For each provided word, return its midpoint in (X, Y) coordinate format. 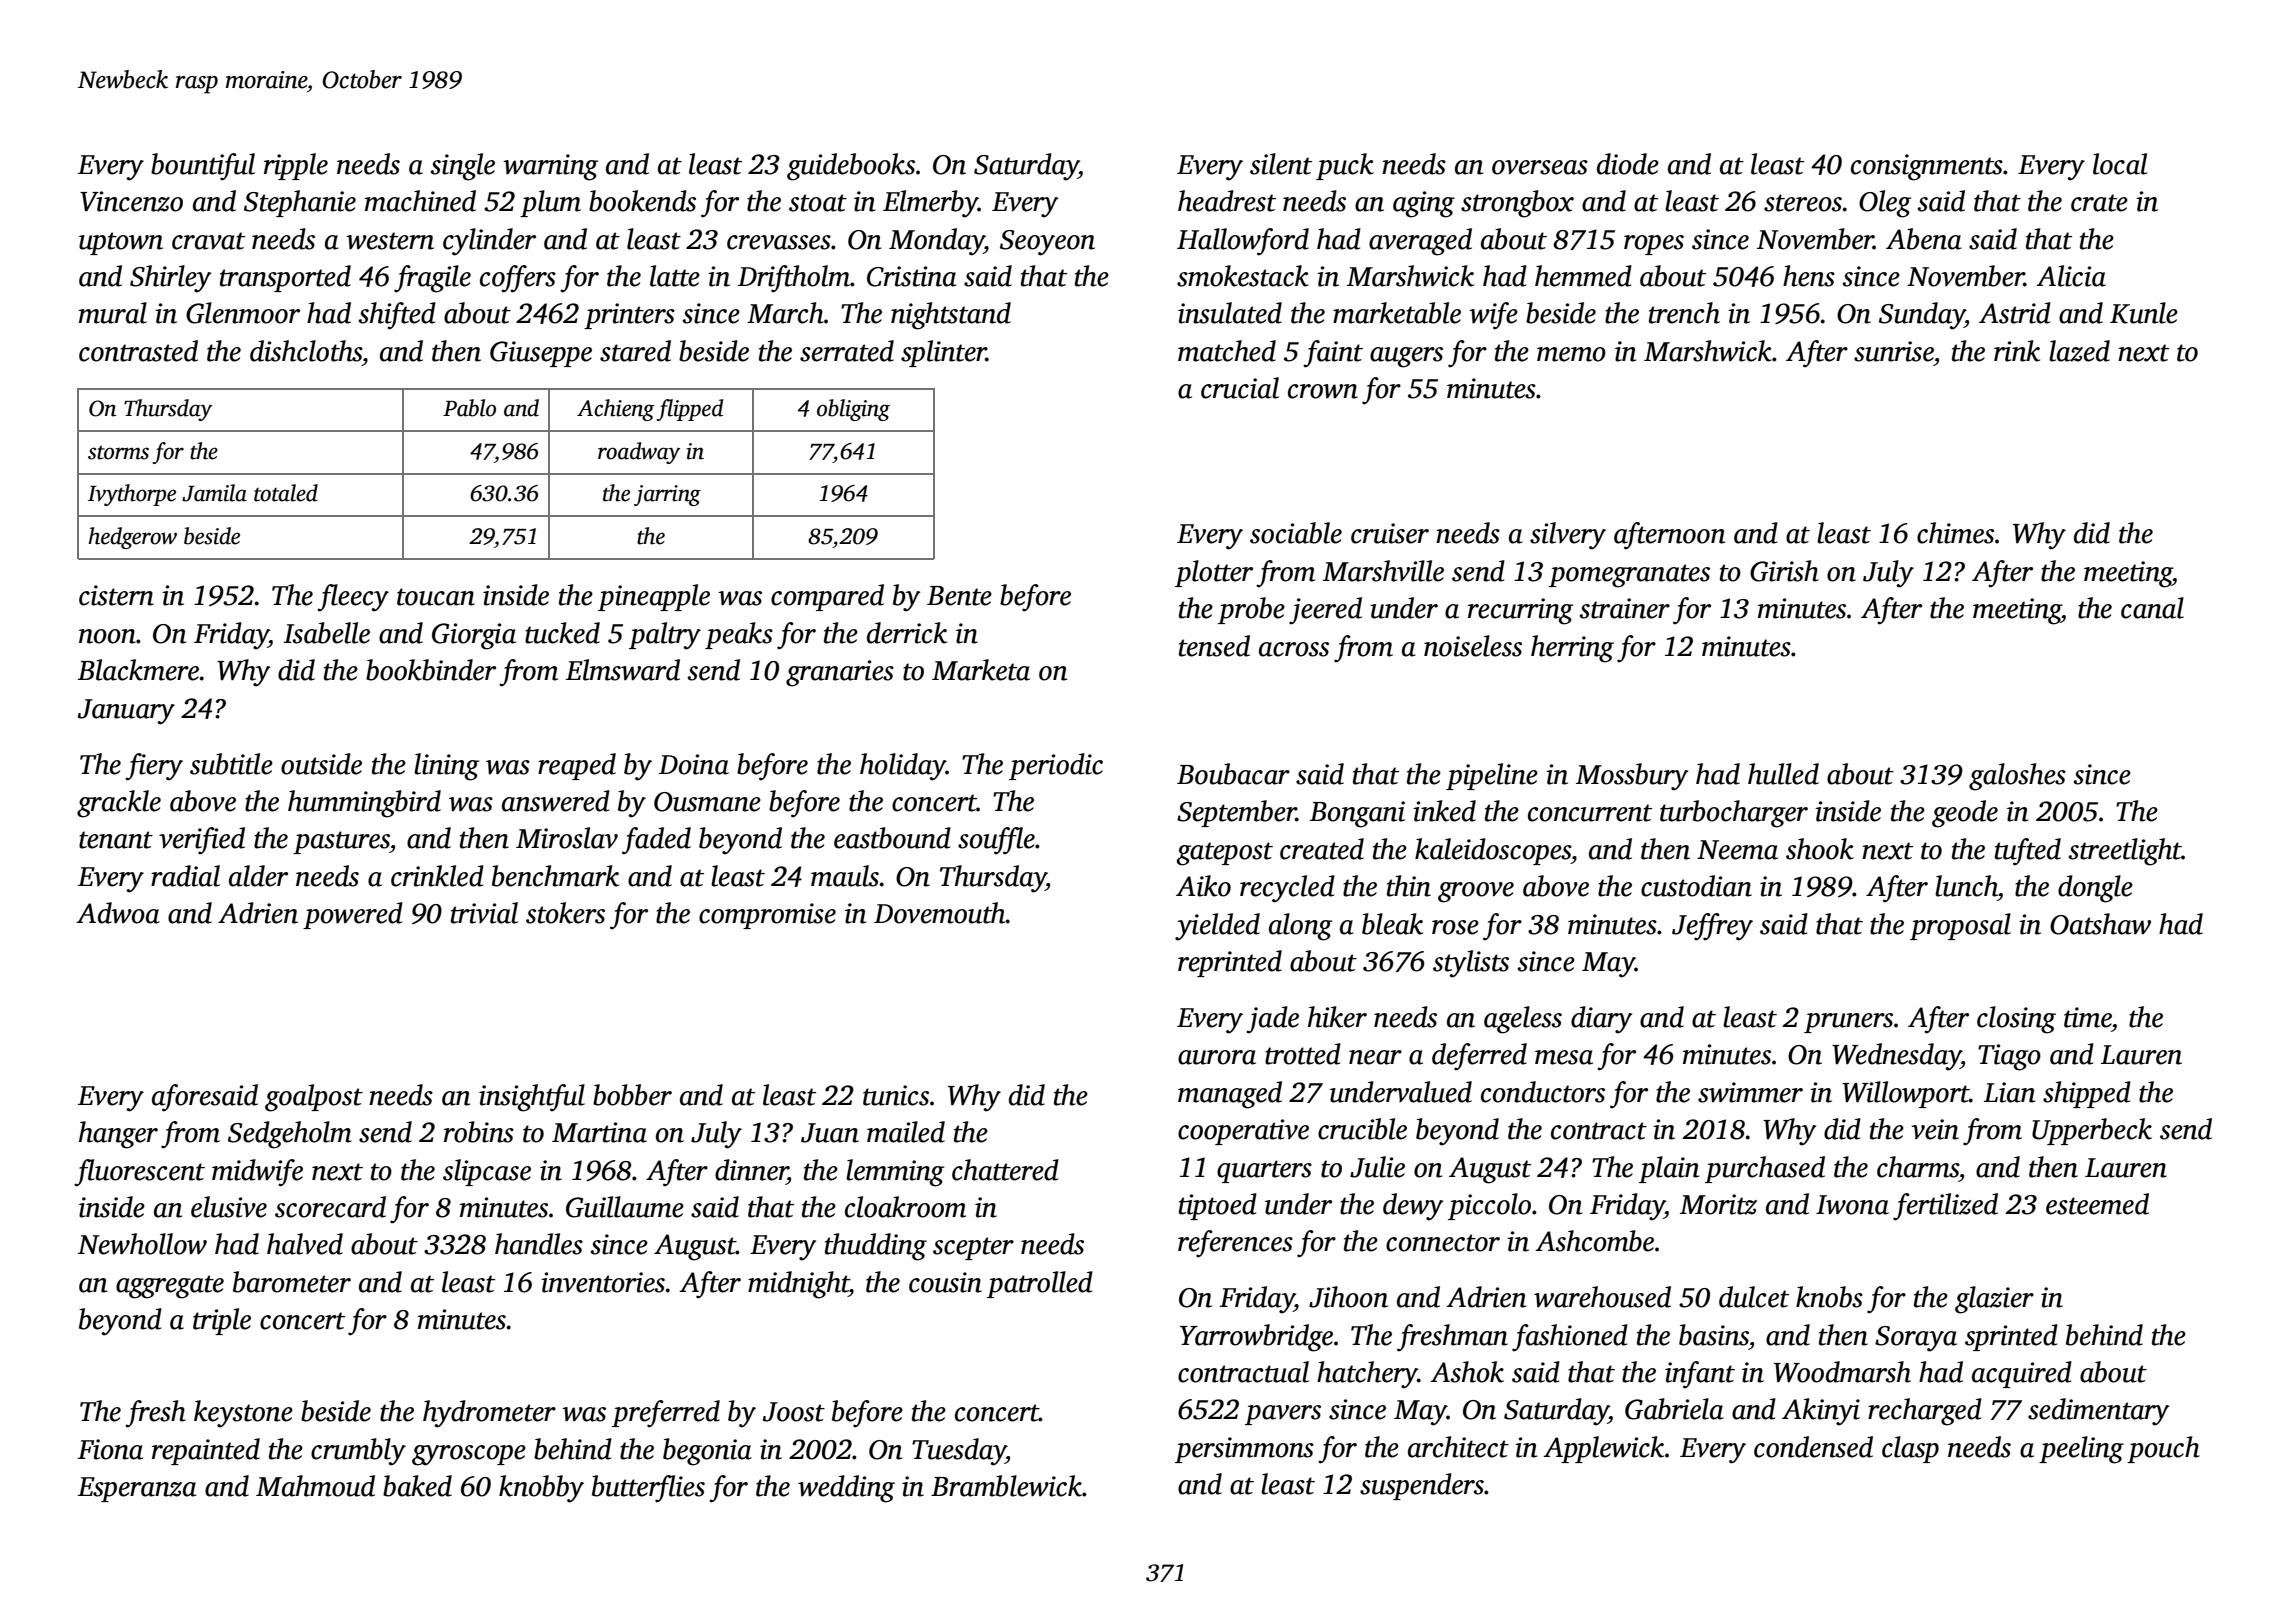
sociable (1296, 533)
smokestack (1243, 276)
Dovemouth (940, 913)
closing (2016, 1020)
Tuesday (959, 1452)
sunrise (1894, 351)
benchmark (555, 876)
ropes (1654, 245)
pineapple (654, 597)
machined (420, 201)
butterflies (648, 1489)
